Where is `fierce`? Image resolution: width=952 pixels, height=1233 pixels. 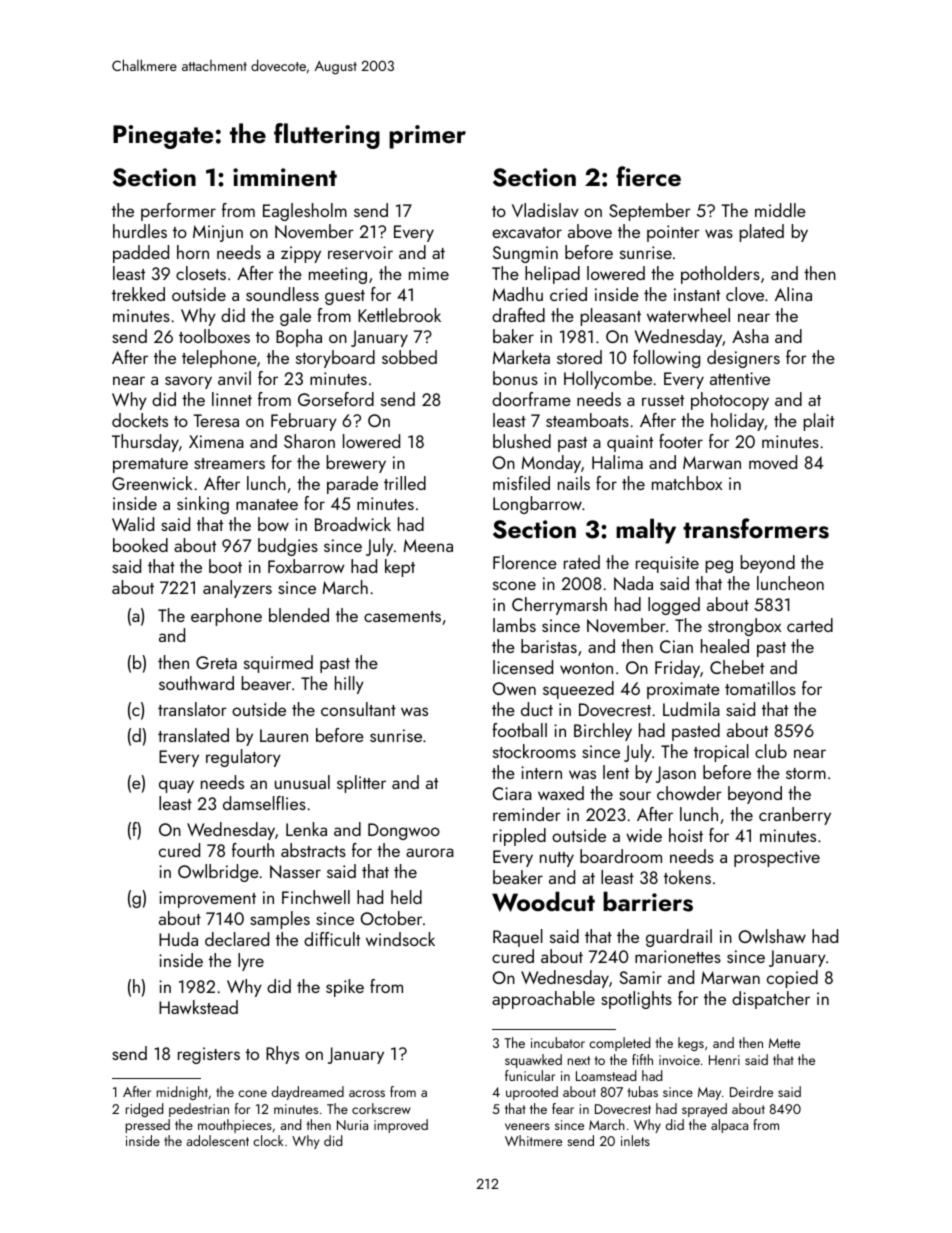
fierce is located at coordinates (648, 176).
